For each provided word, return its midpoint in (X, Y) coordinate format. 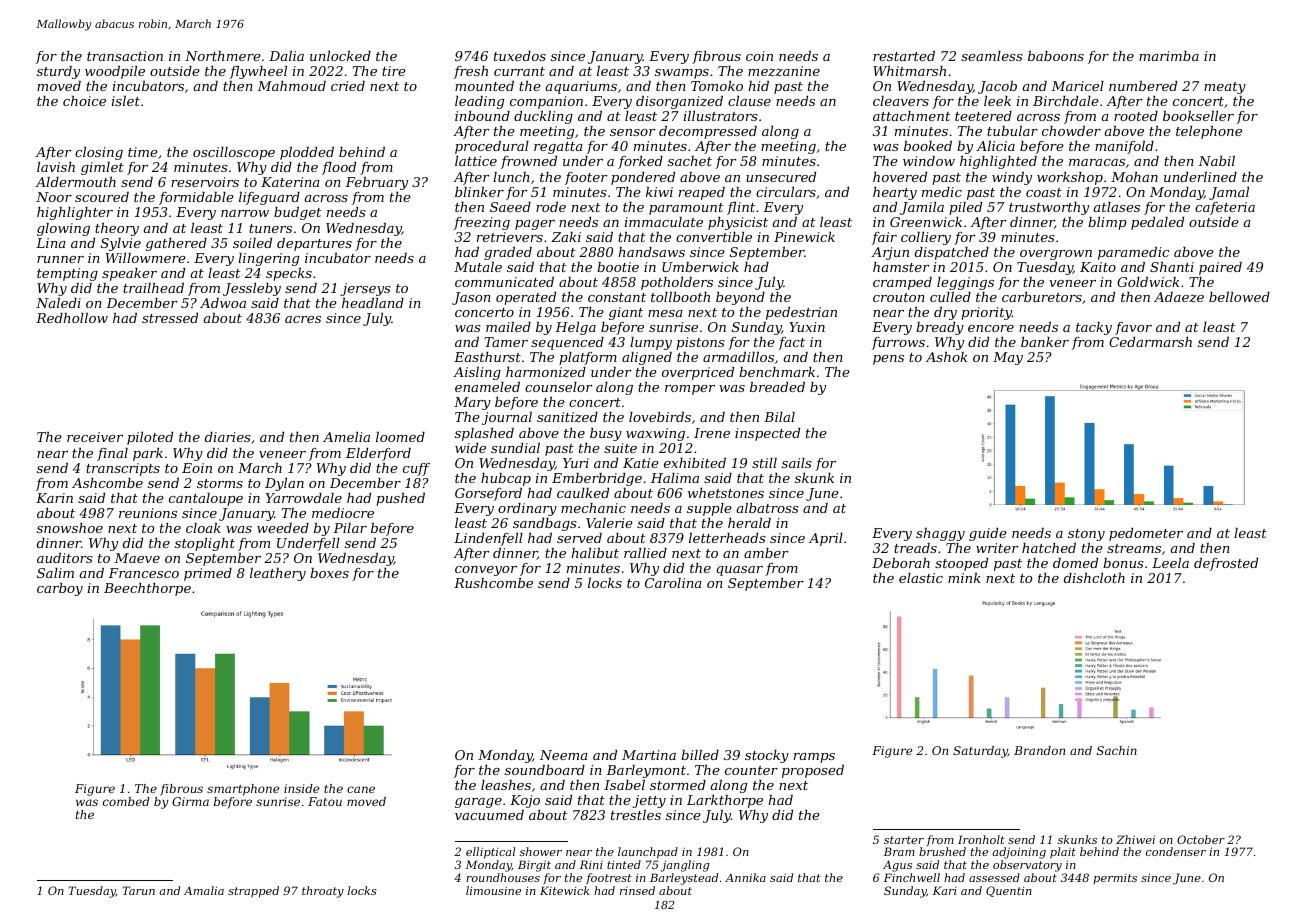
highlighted (998, 162)
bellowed (1239, 297)
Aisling (477, 373)
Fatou (325, 801)
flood (339, 168)
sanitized (567, 417)
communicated (504, 282)
